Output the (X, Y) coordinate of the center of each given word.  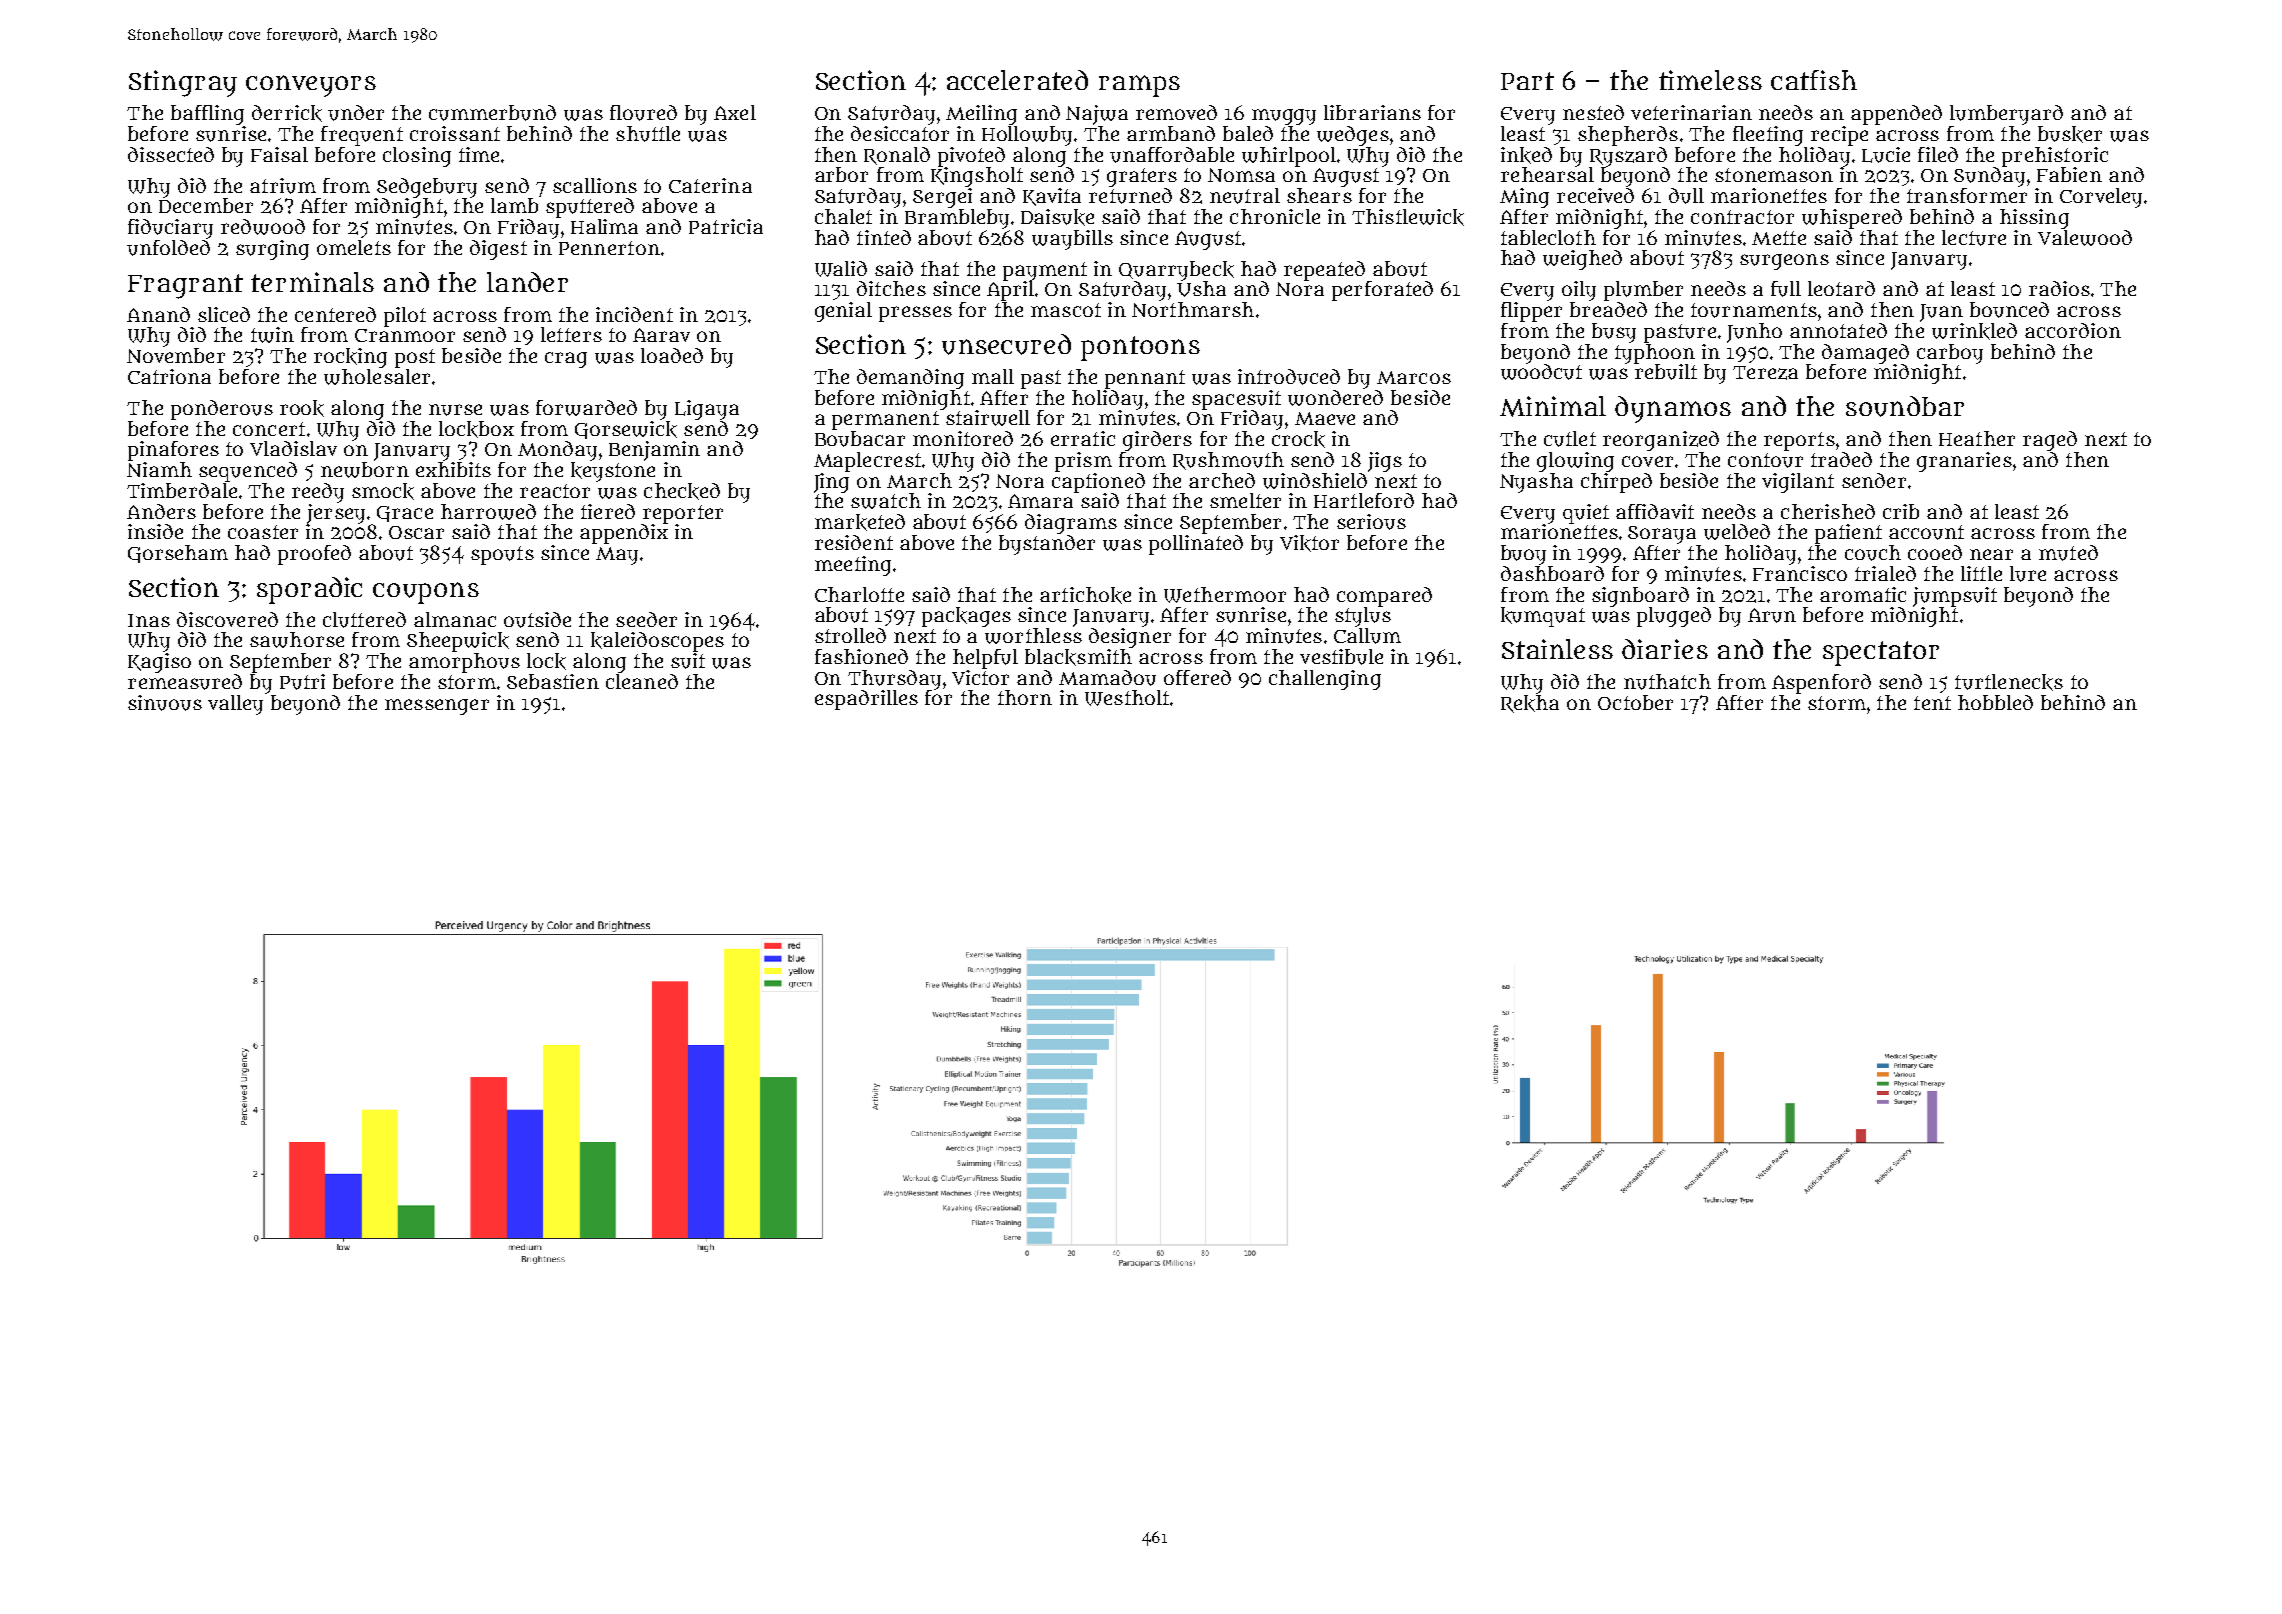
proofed (314, 555)
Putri (302, 682)
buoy (1523, 555)
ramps (1139, 86)
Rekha (1530, 704)
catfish (1814, 80)
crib (1901, 511)
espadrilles (866, 700)
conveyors (311, 86)
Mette (1779, 238)
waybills (1072, 240)
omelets (354, 247)
